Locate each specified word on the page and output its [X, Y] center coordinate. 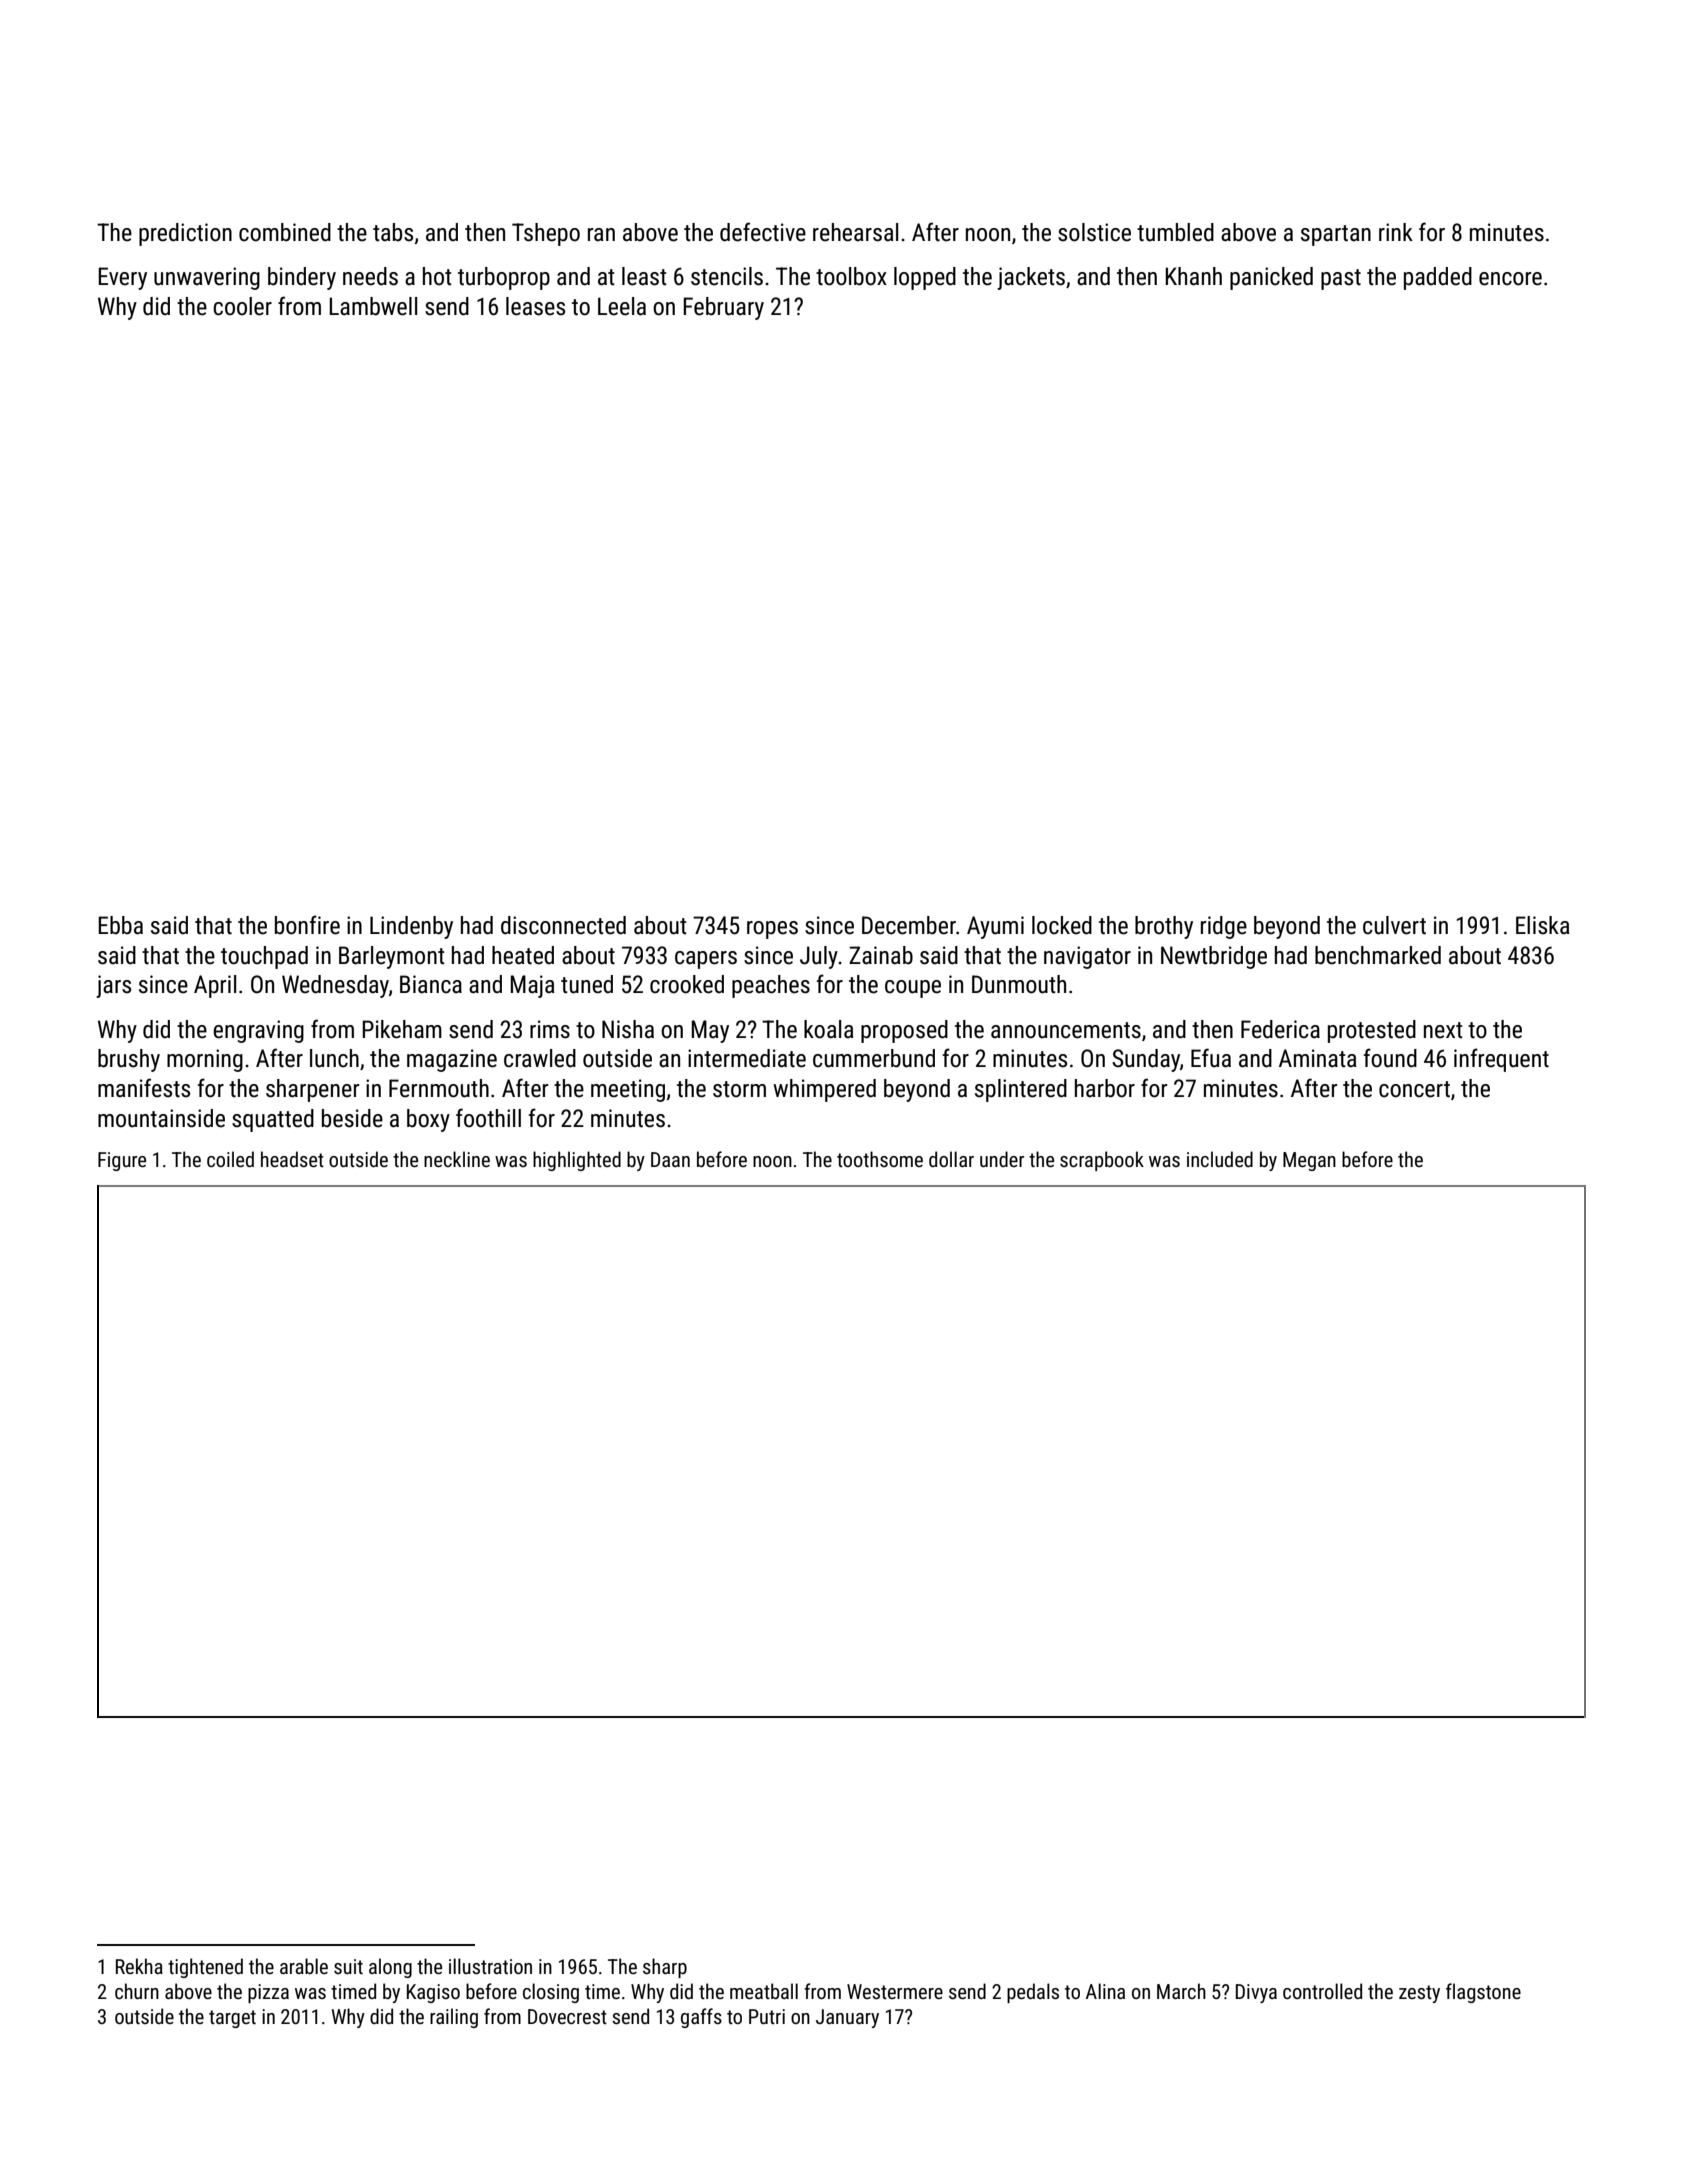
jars [113, 986]
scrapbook [1102, 1161]
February [723, 308]
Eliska [1543, 925]
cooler [242, 306]
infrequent [1501, 1060]
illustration [490, 1966]
